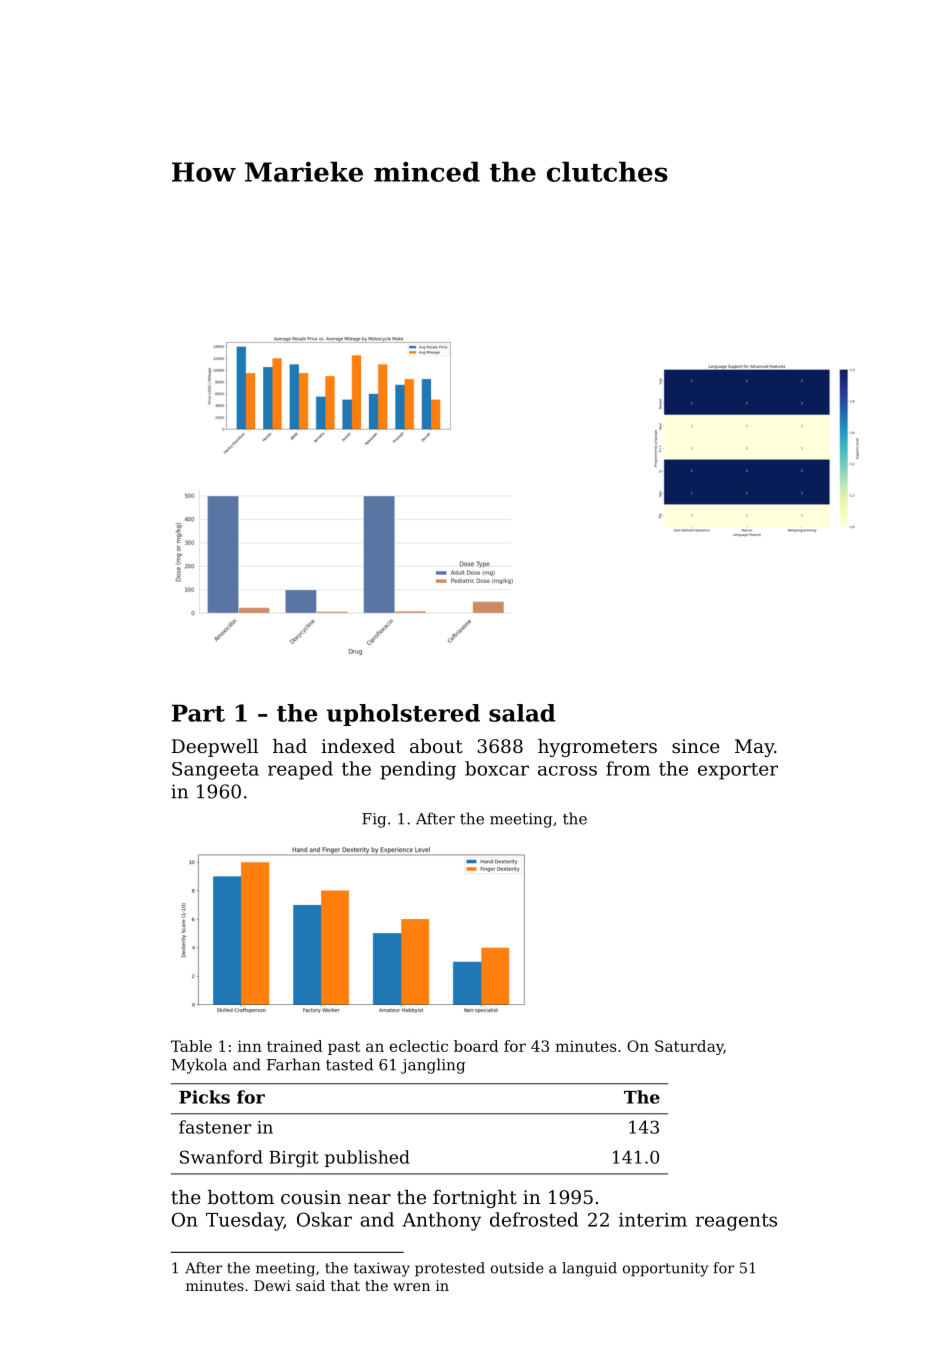 This screenshot has height=1347, width=949. I want to click on board, so click(476, 1046).
